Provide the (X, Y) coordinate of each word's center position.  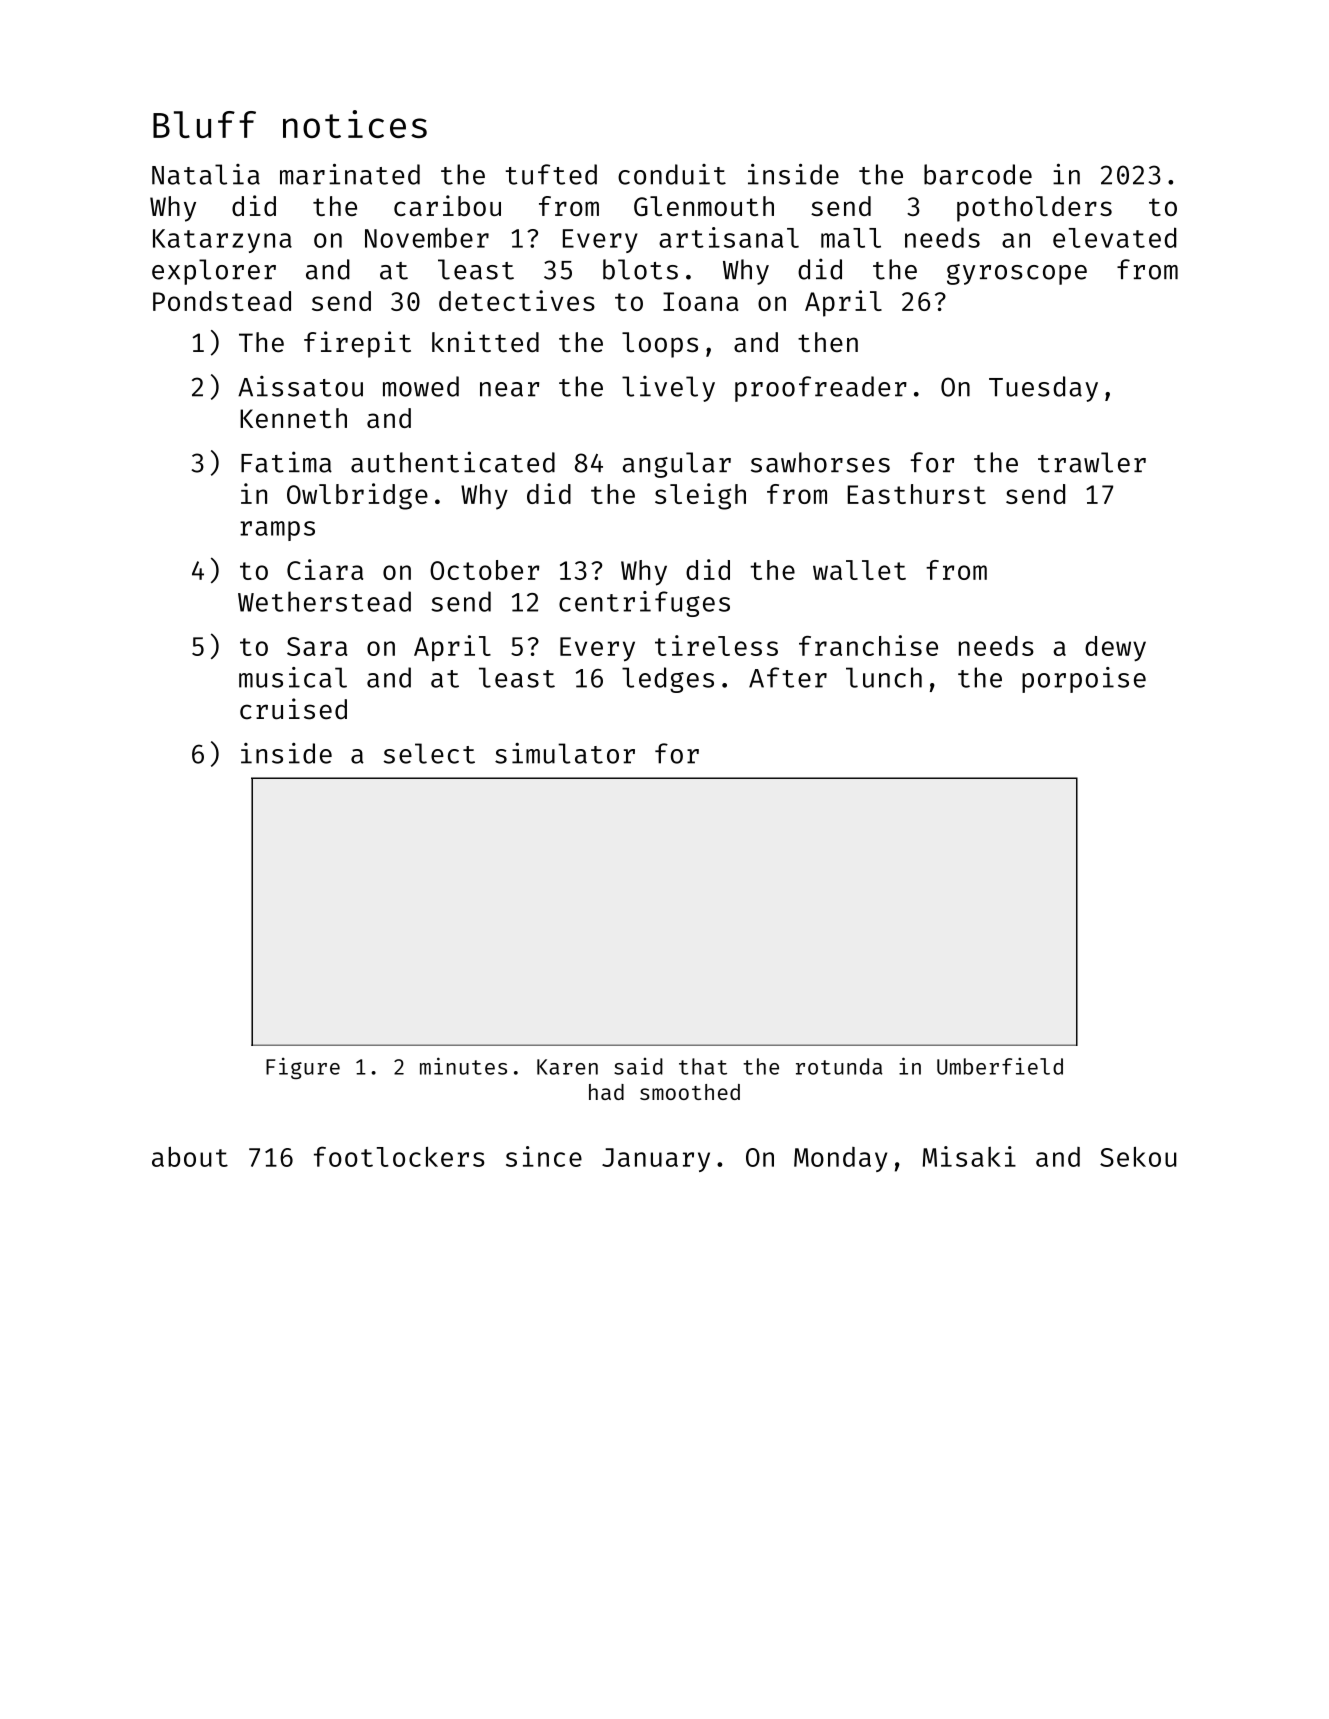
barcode (978, 174)
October (484, 570)
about (190, 1157)
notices (355, 124)
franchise (868, 645)
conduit (672, 174)
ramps (277, 531)
